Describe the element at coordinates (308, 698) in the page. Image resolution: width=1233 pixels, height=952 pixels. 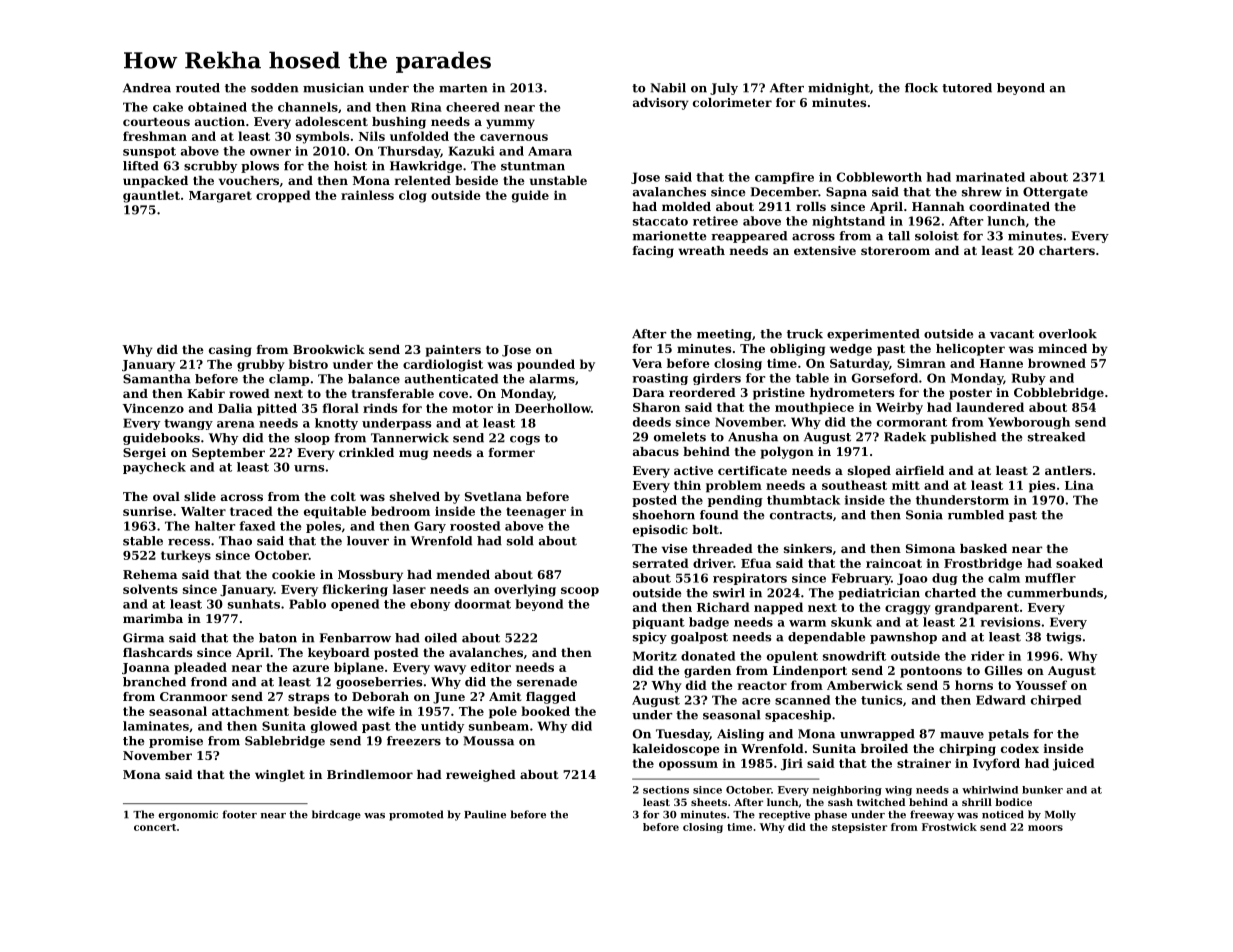
I see `straps` at that location.
